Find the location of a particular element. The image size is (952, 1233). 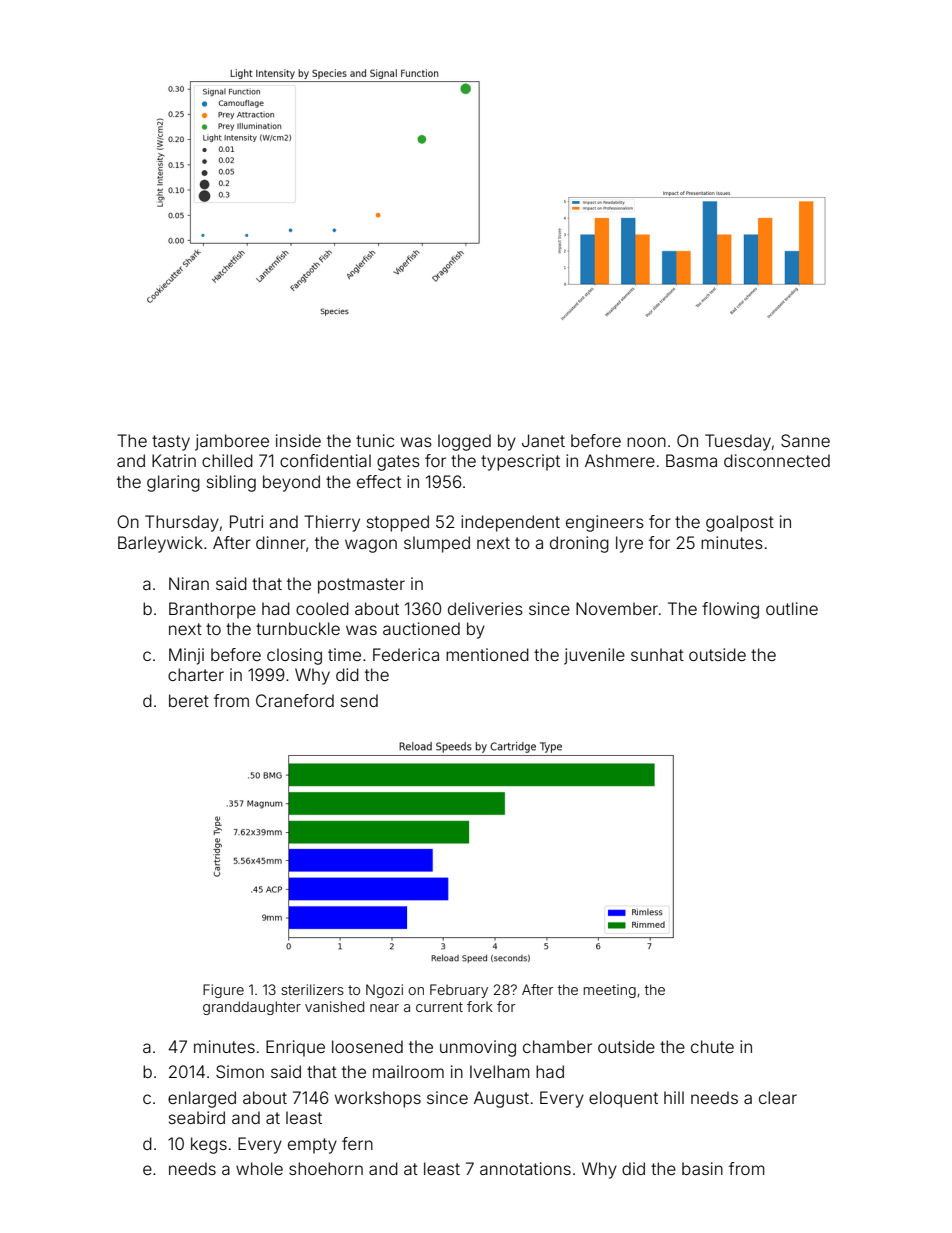

empty is located at coordinates (312, 1146).
